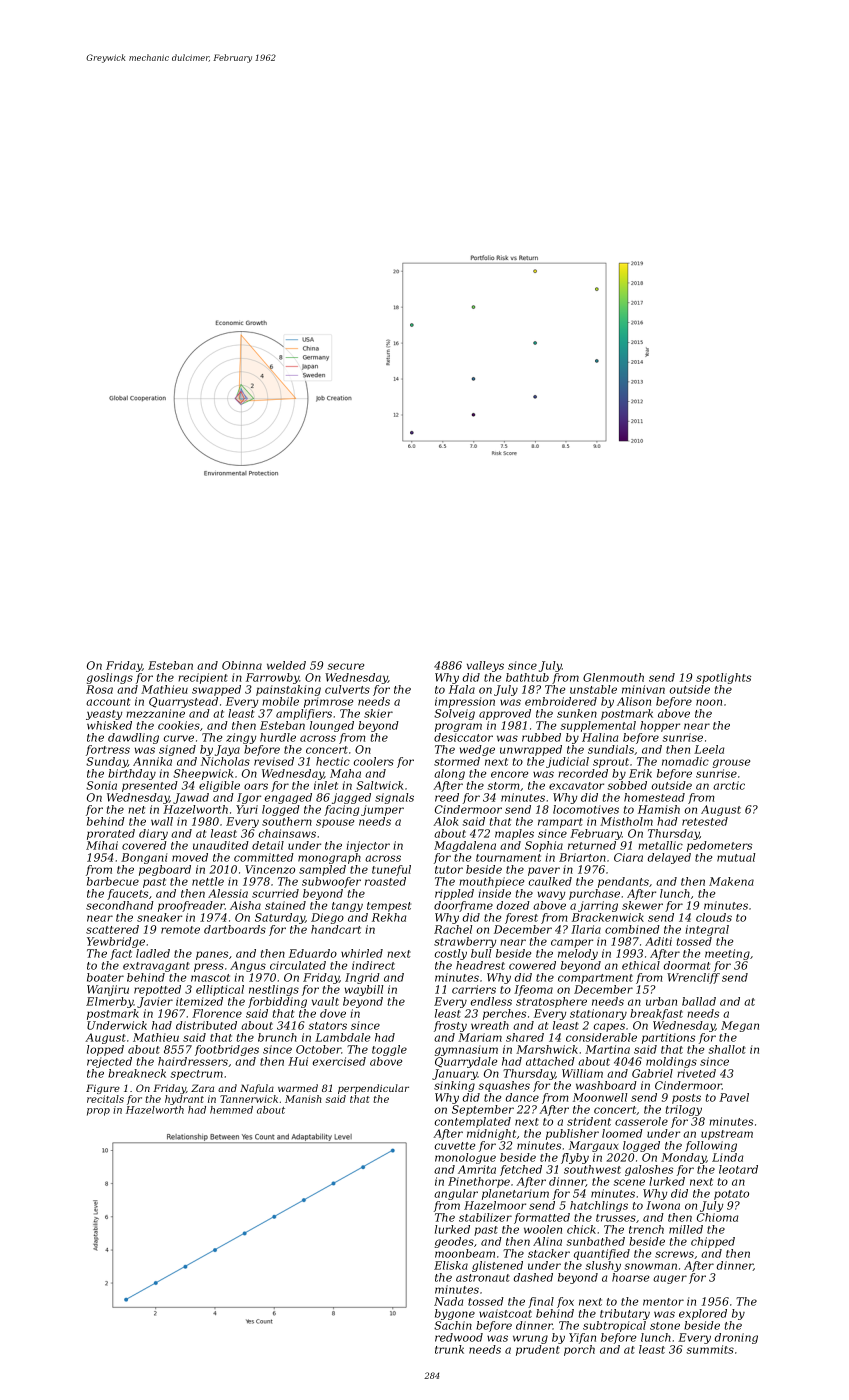 This screenshot has height=1400, width=849. What do you see at coordinates (454, 1242) in the screenshot?
I see `geodes` at bounding box center [454, 1242].
